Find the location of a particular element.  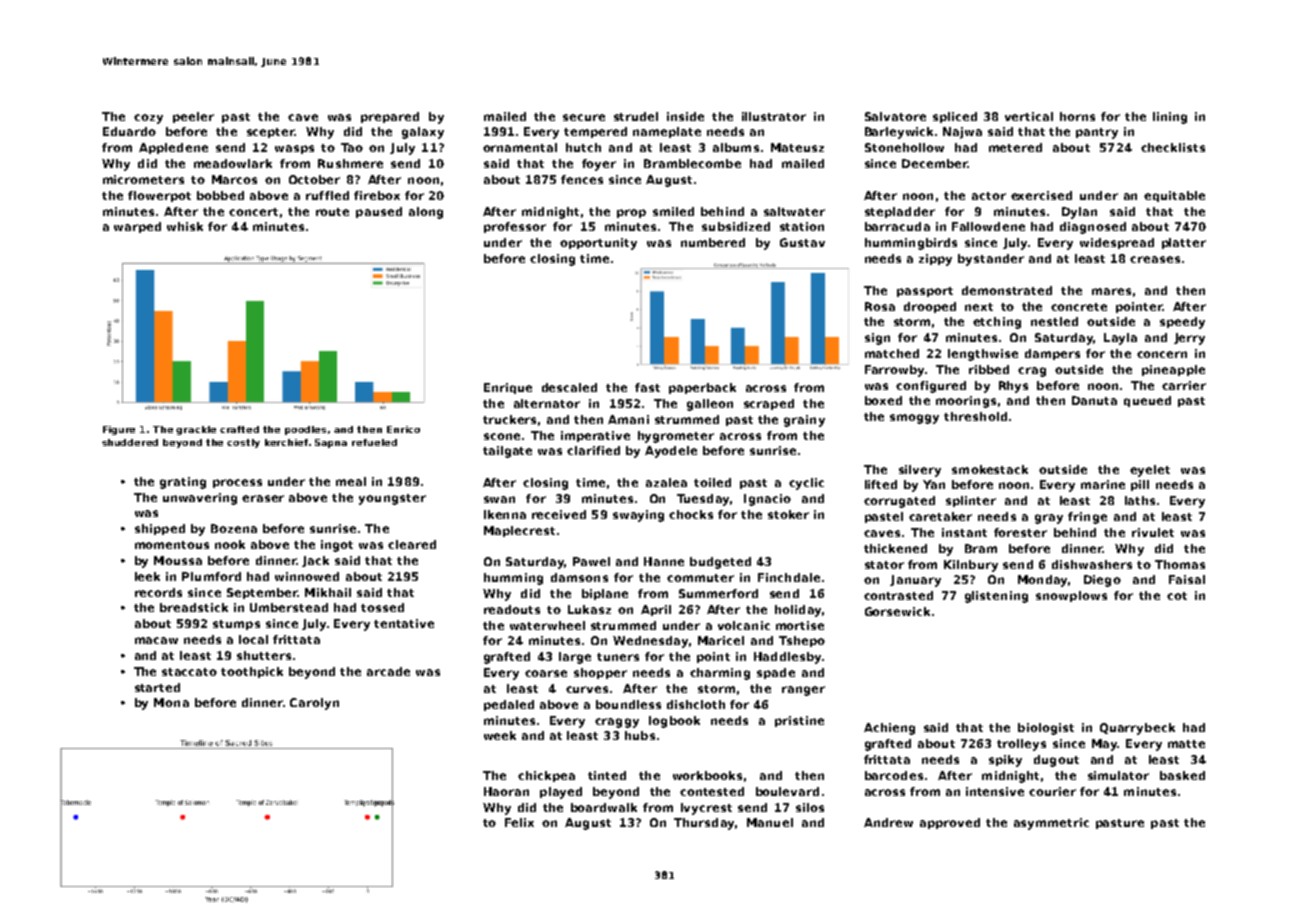

secure is located at coordinates (584, 117).
